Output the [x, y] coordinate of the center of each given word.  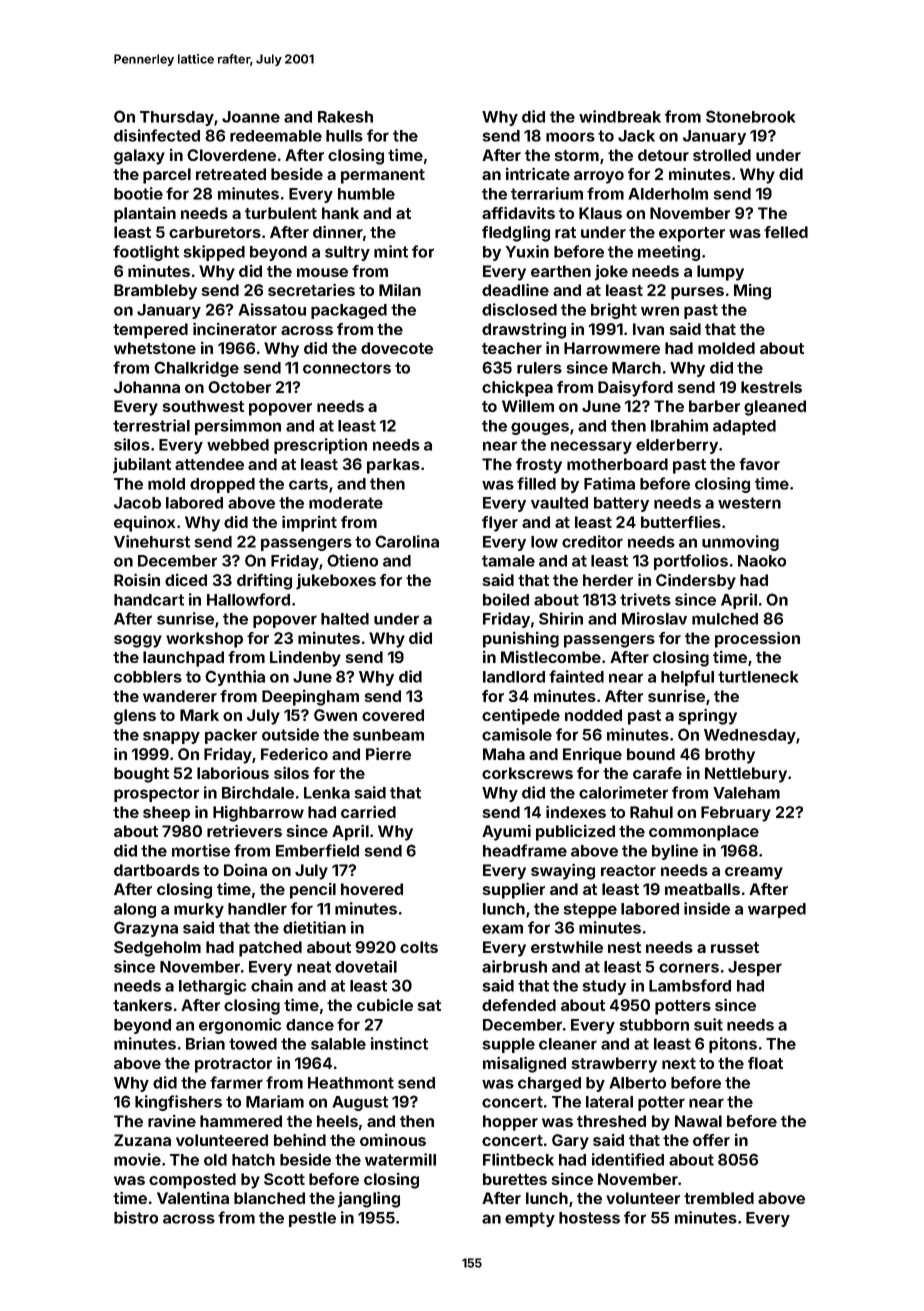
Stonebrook [750, 116]
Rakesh [345, 117]
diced [186, 580]
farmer [236, 1082]
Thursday [177, 118]
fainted [576, 676]
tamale [508, 561]
